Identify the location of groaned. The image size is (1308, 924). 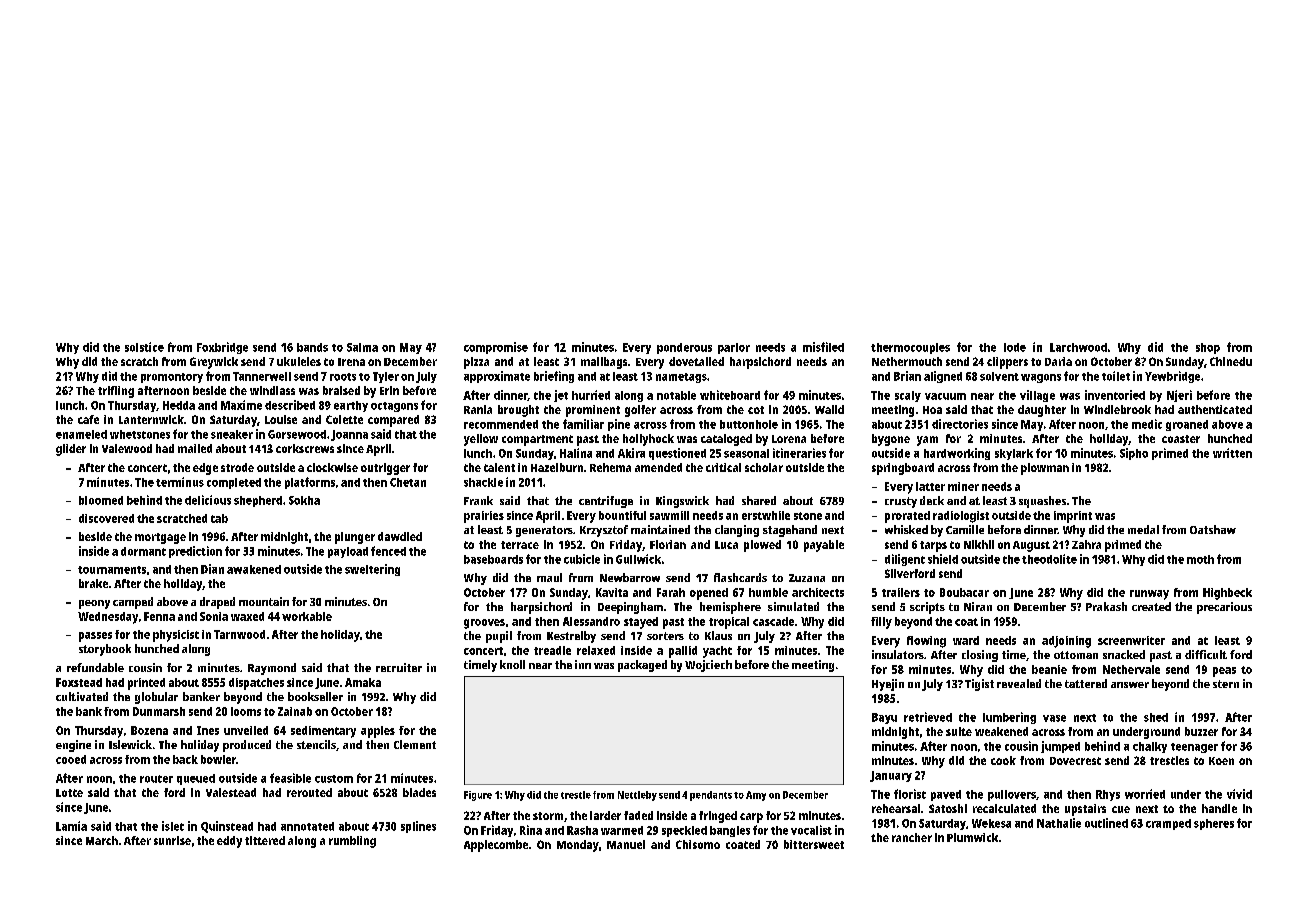
(1187, 425).
